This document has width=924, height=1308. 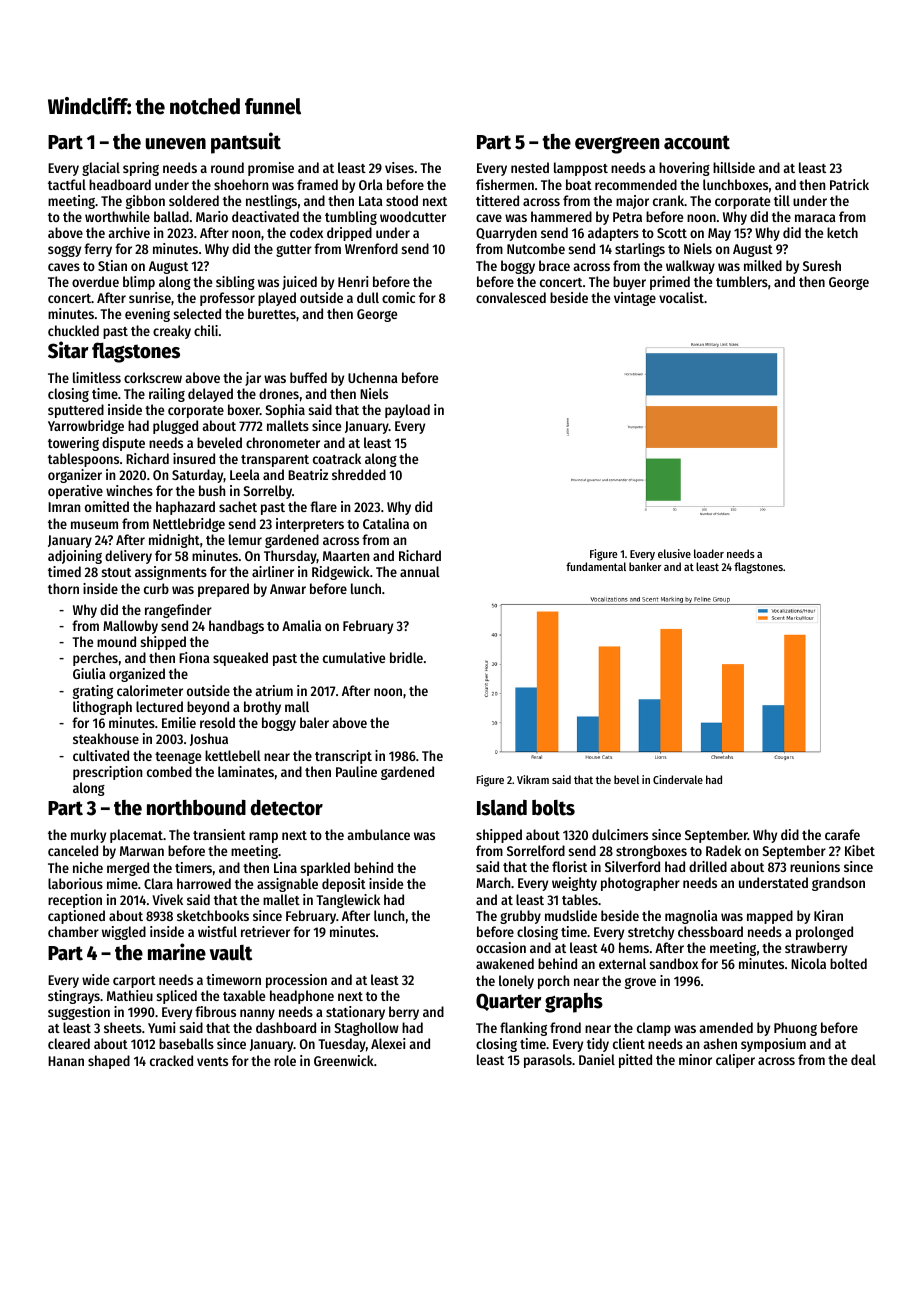 What do you see at coordinates (406, 657) in the document?
I see `bridle` at bounding box center [406, 657].
